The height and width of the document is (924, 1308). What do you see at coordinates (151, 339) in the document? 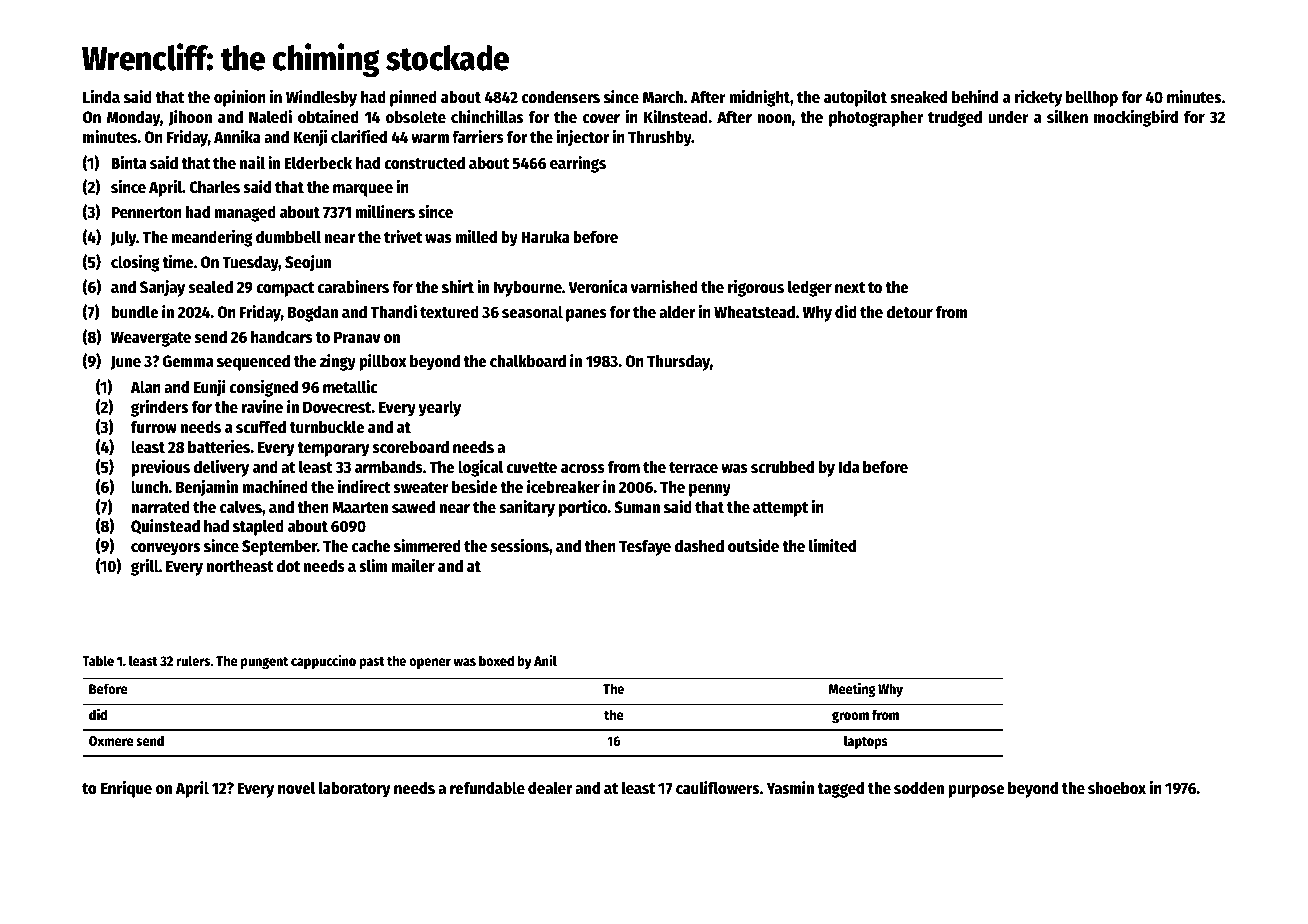
I see `Weavergate` at bounding box center [151, 339].
